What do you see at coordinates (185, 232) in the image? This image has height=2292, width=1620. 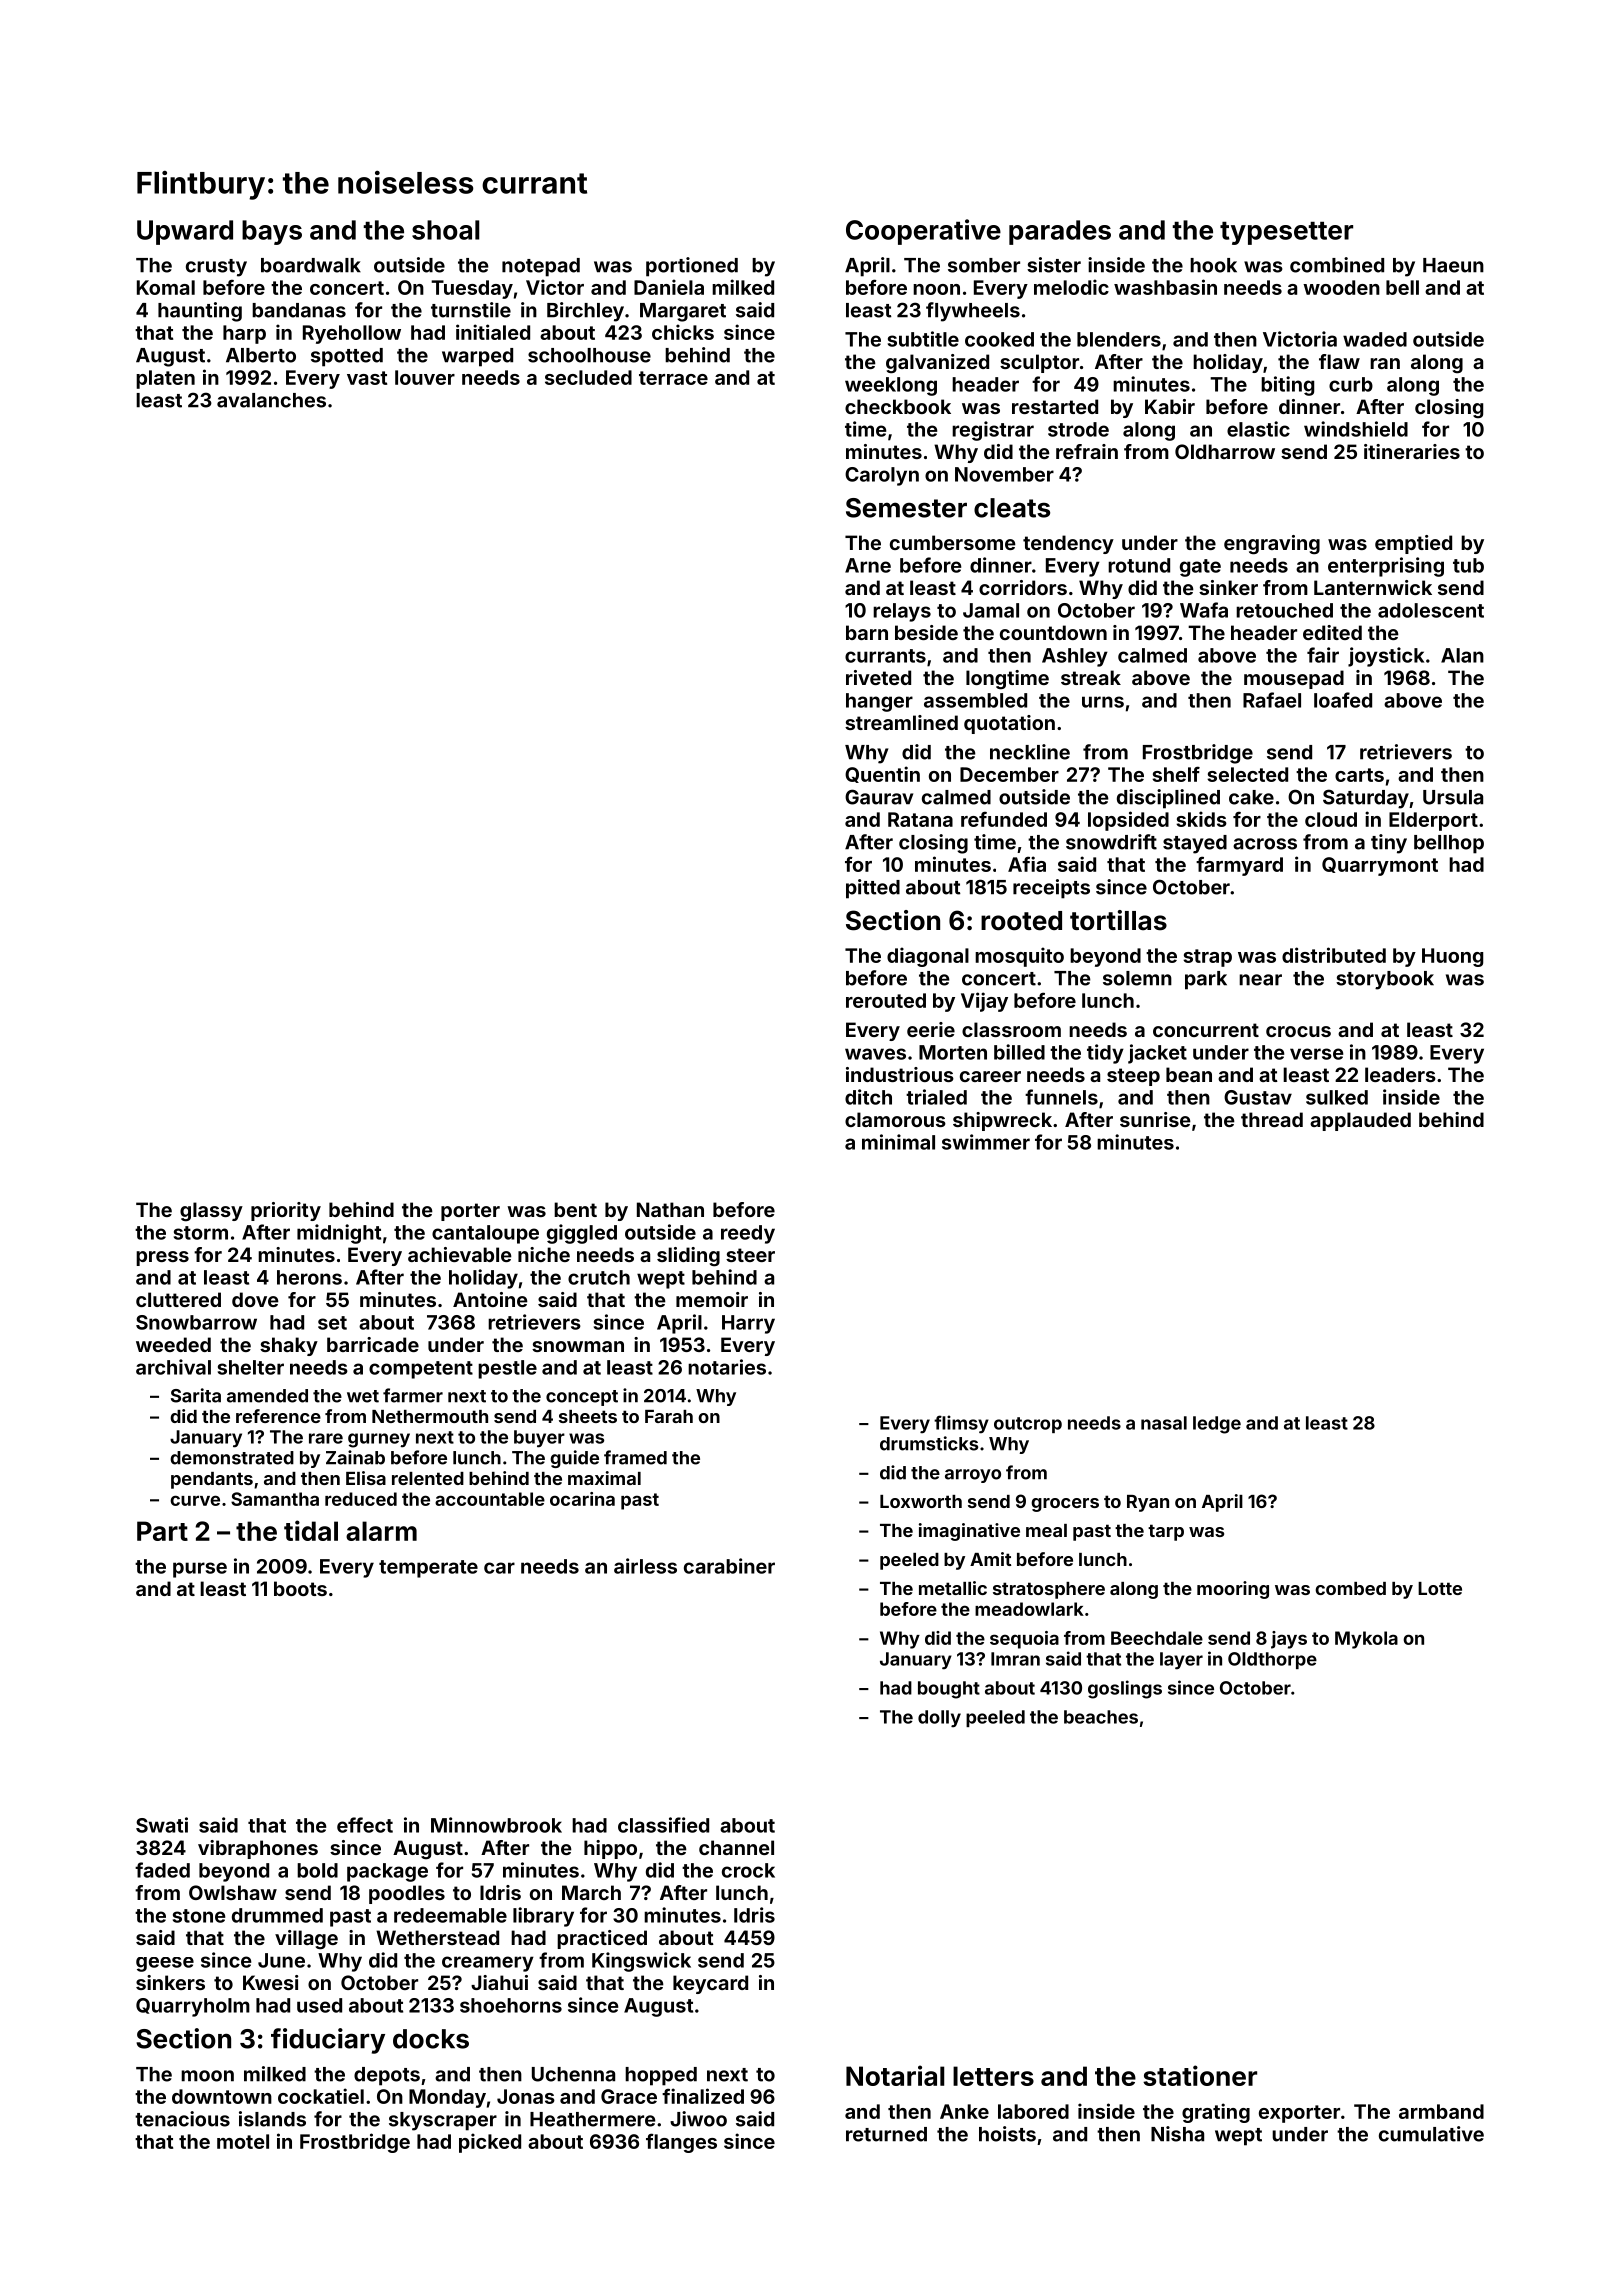 I see `Upward` at bounding box center [185, 232].
